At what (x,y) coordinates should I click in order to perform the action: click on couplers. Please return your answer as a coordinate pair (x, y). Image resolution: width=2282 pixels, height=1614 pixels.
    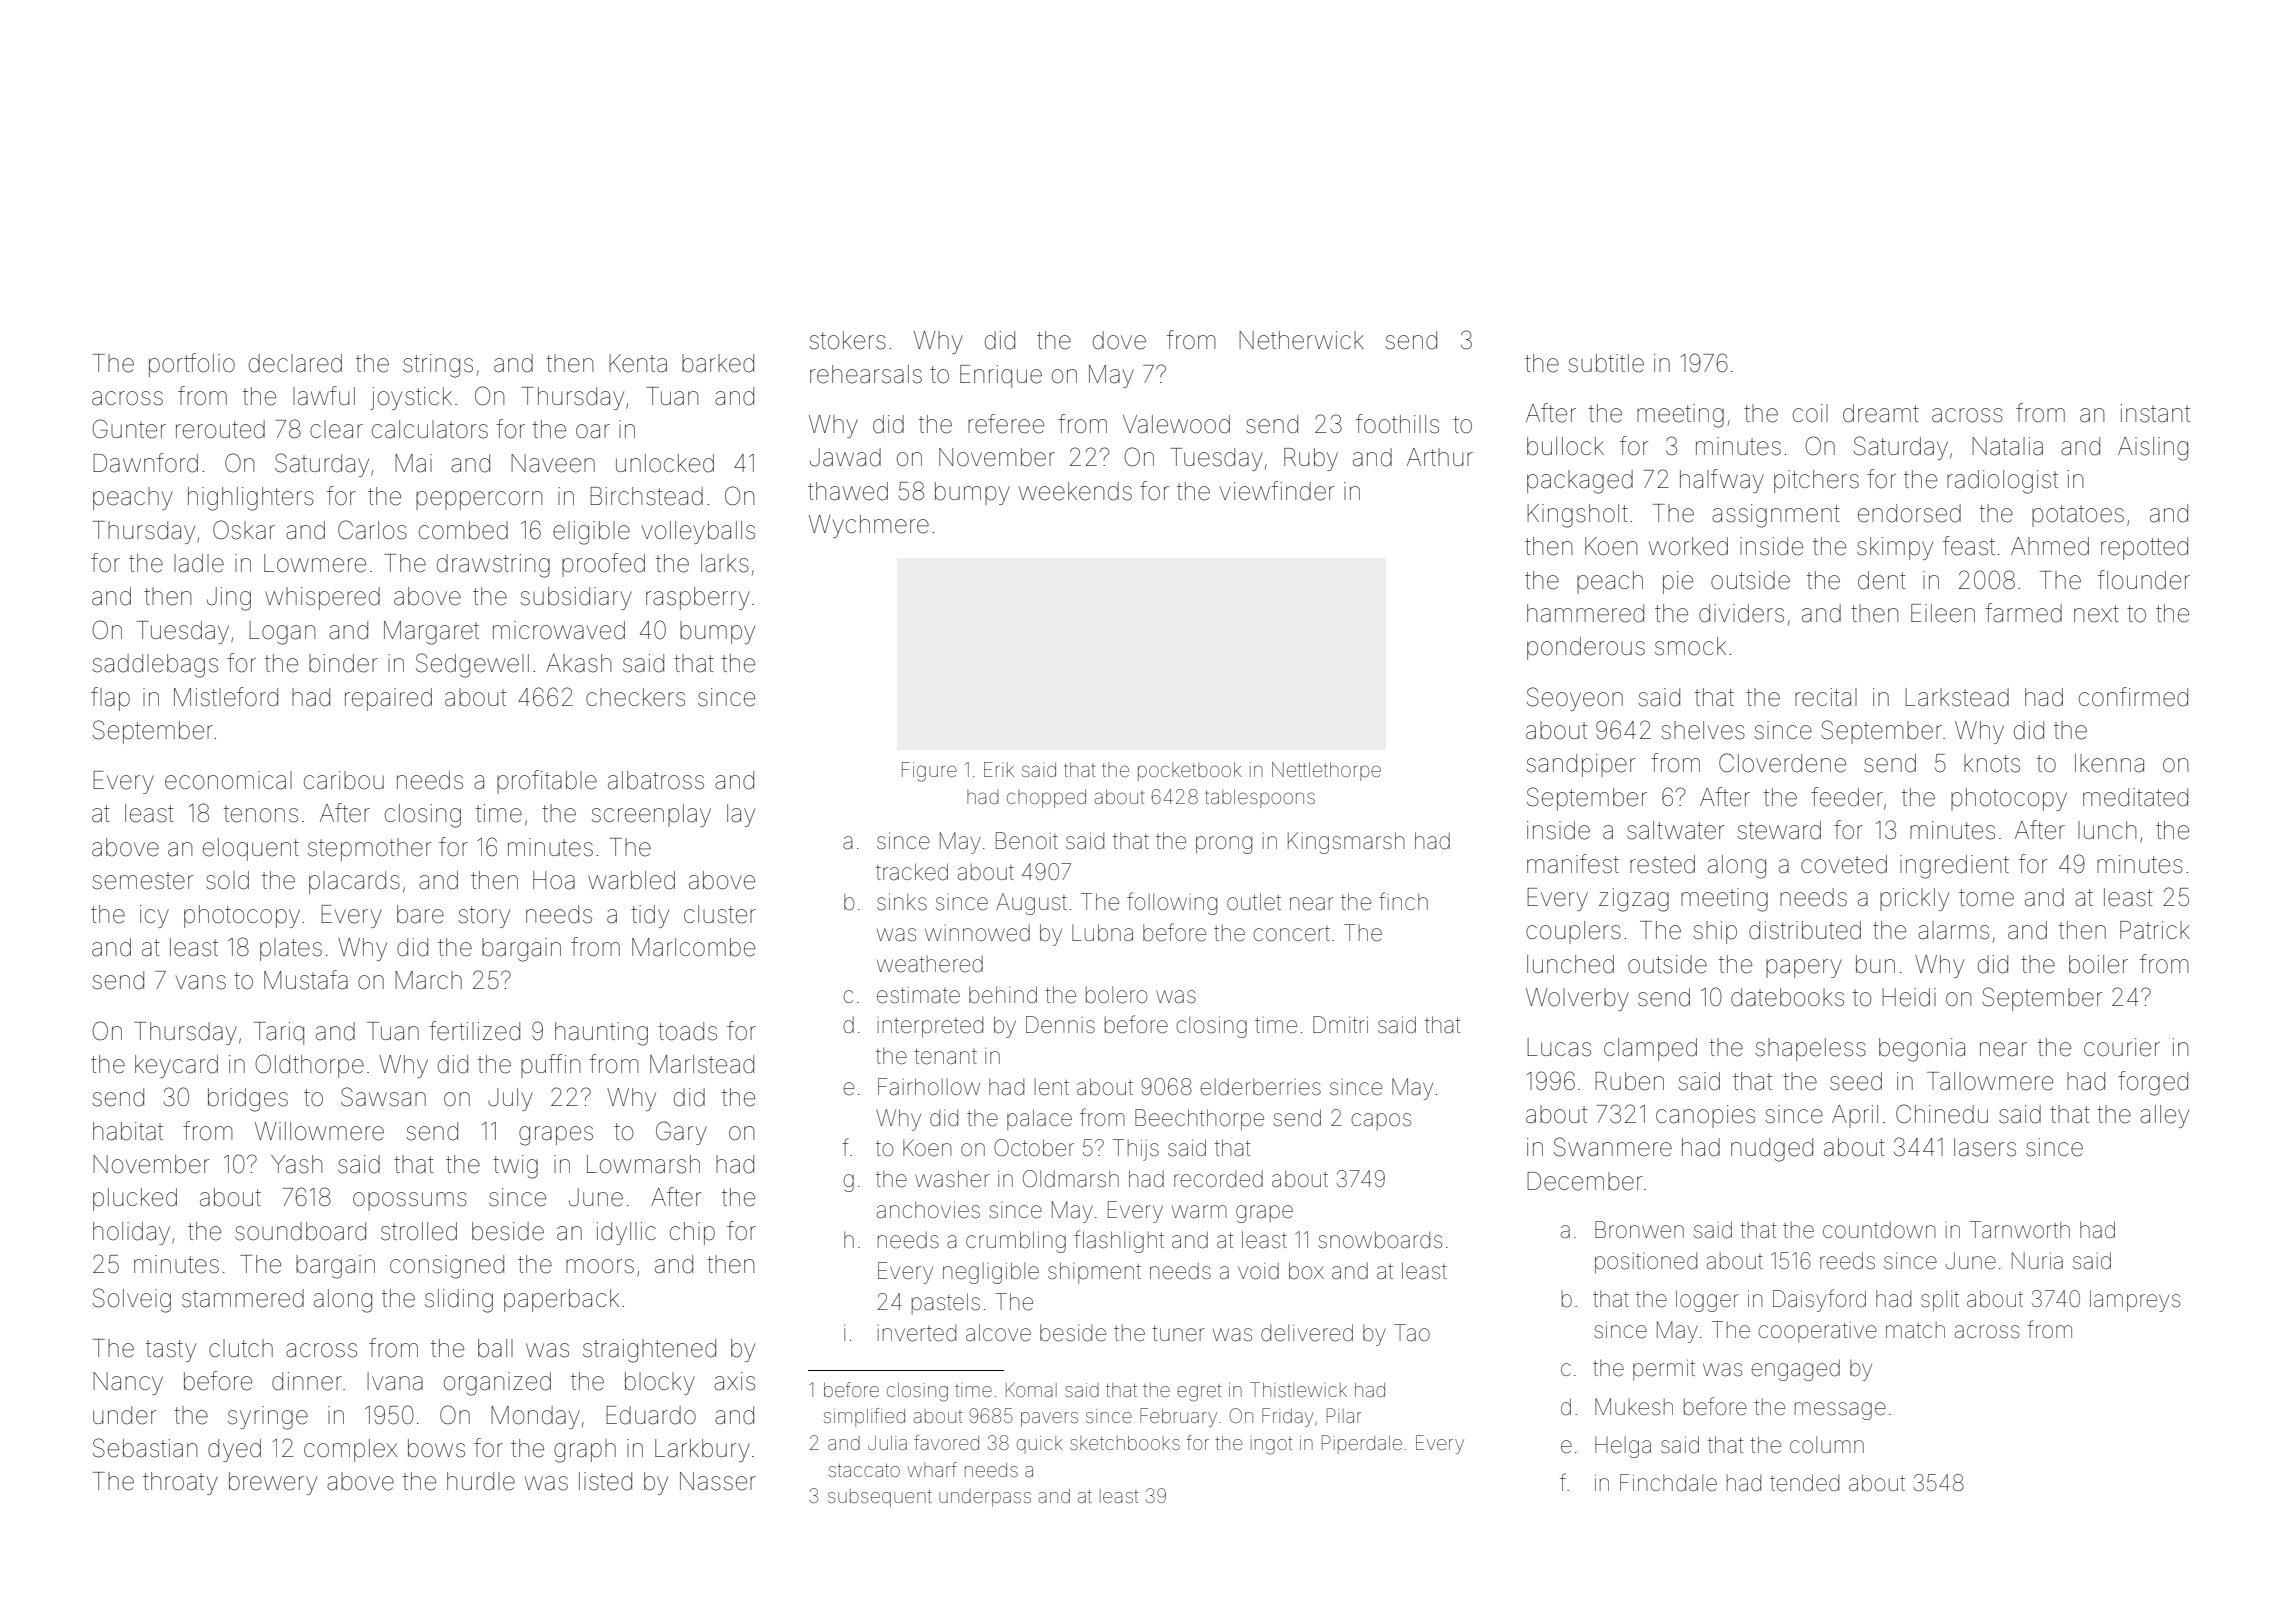
    Looking at the image, I should click on (1573, 932).
